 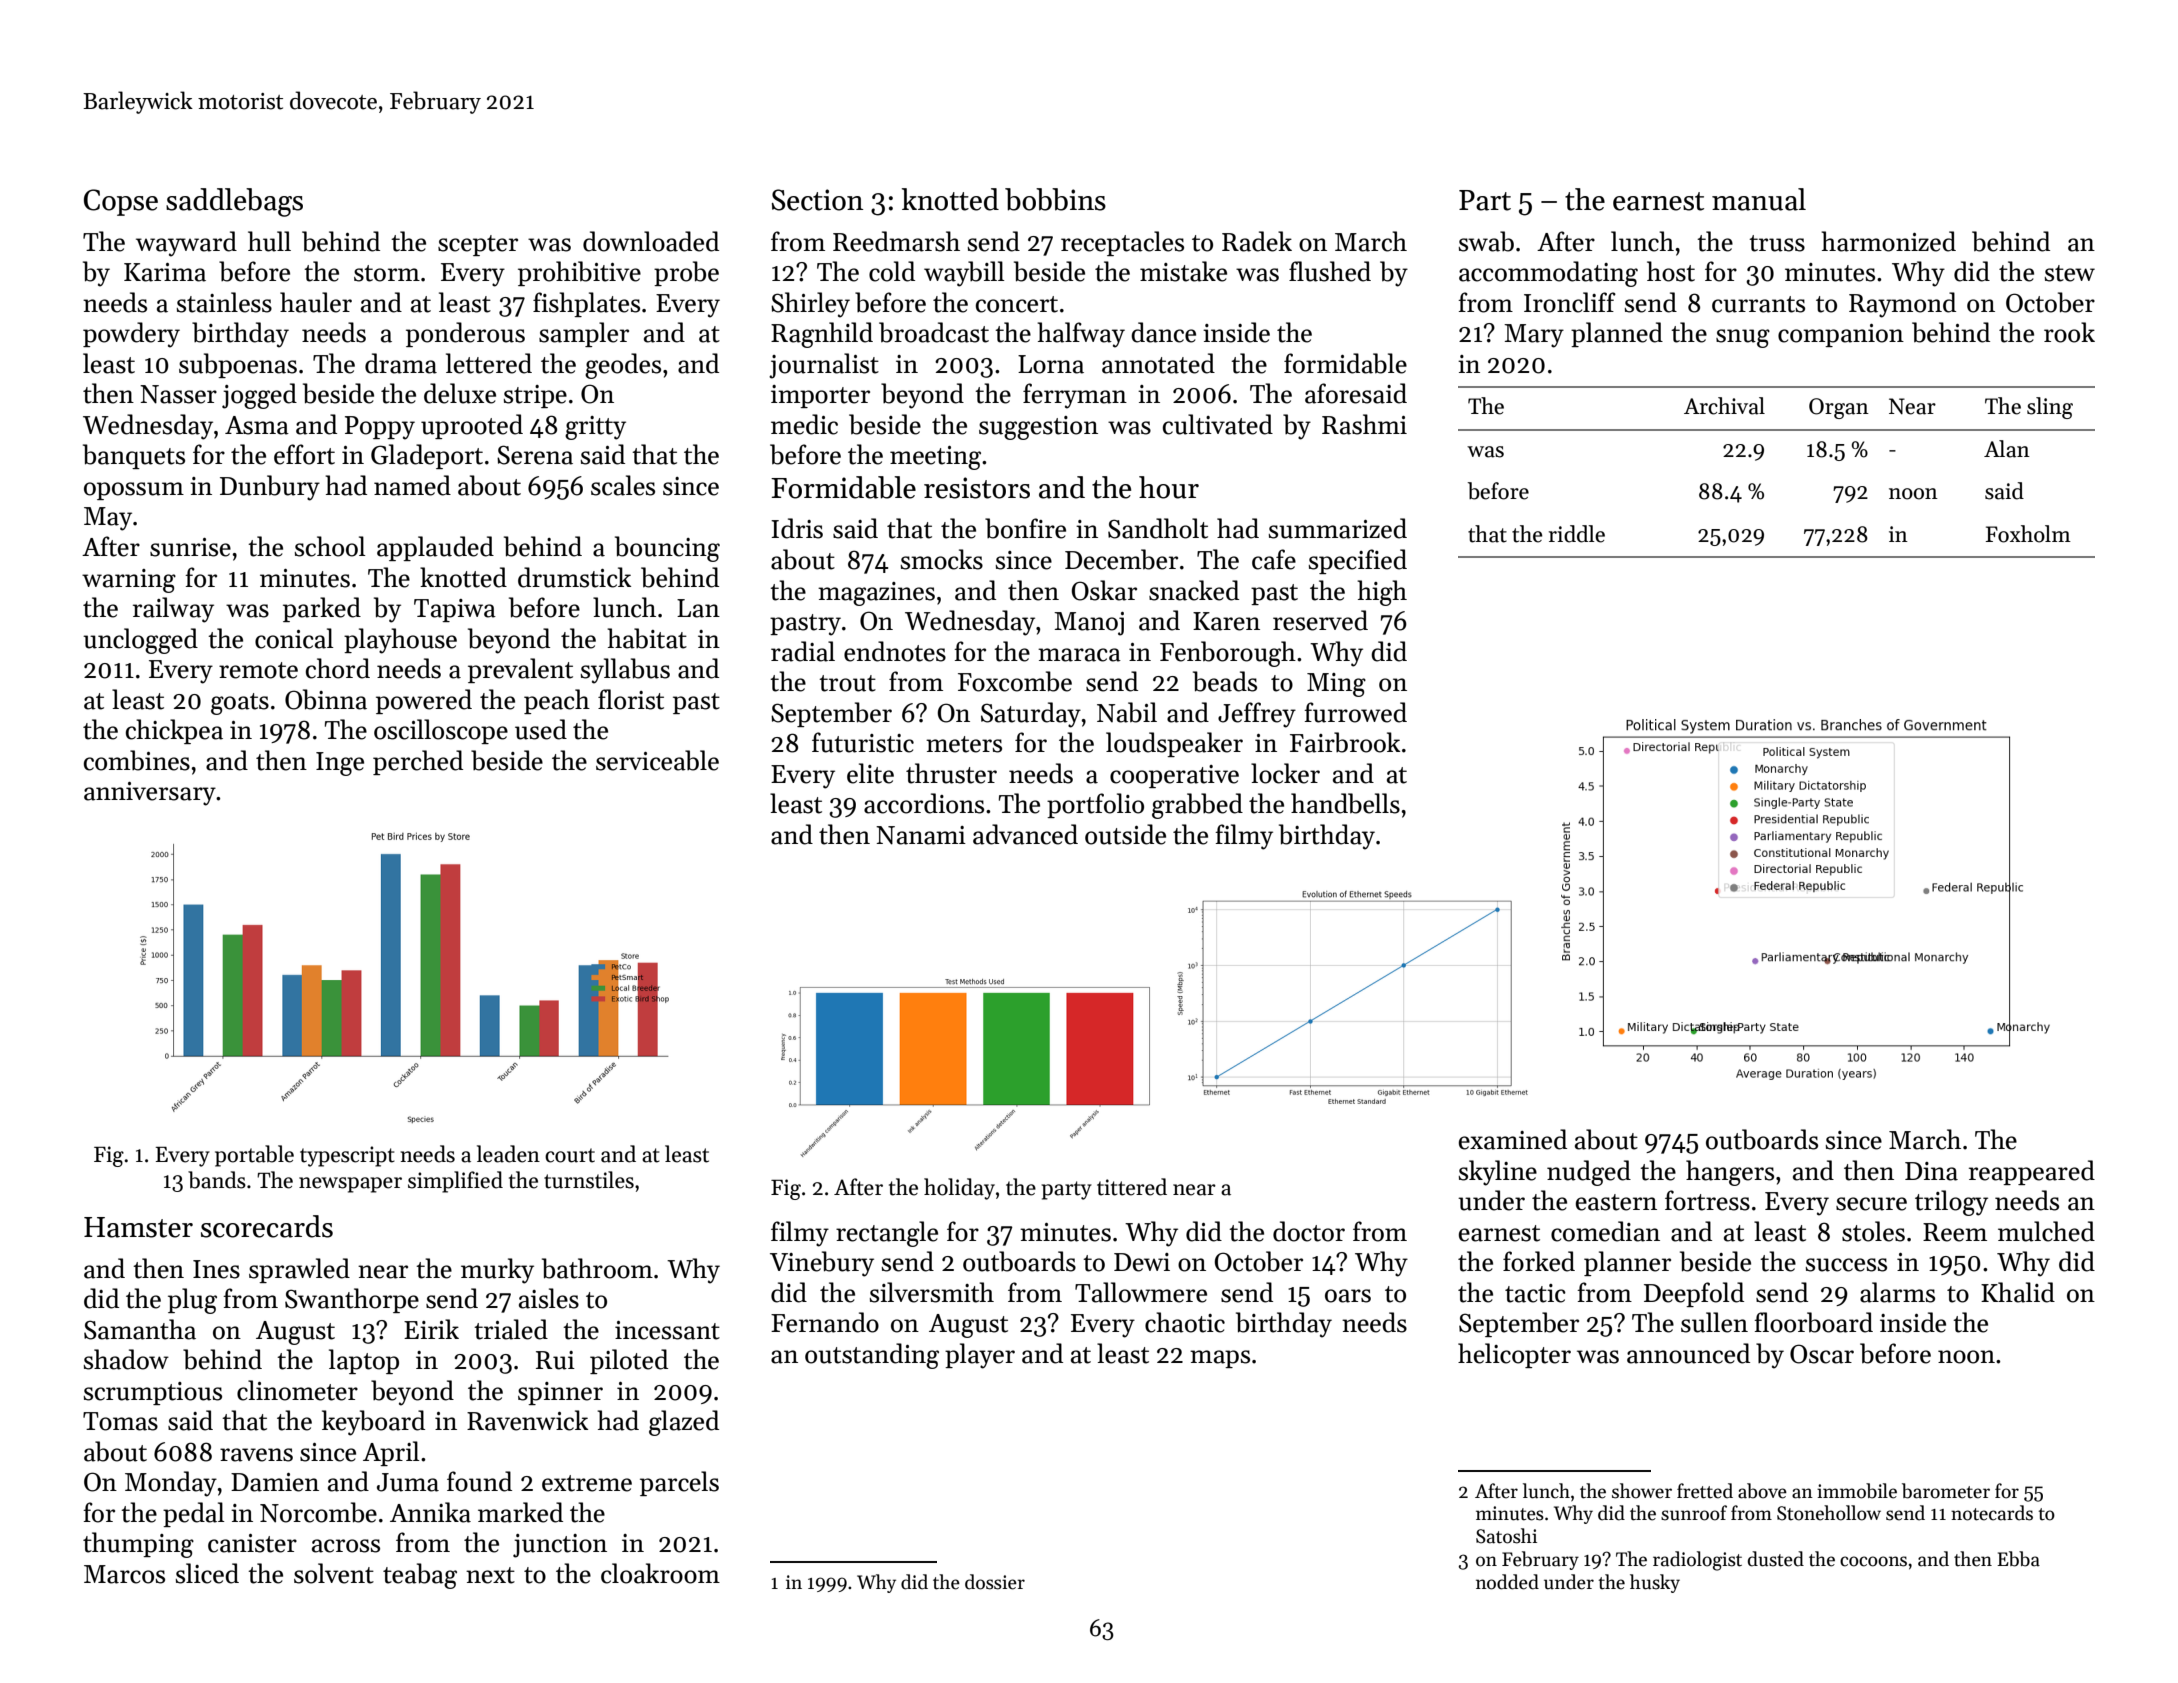 What do you see at coordinates (380, 428) in the page?
I see `Poppy` at bounding box center [380, 428].
